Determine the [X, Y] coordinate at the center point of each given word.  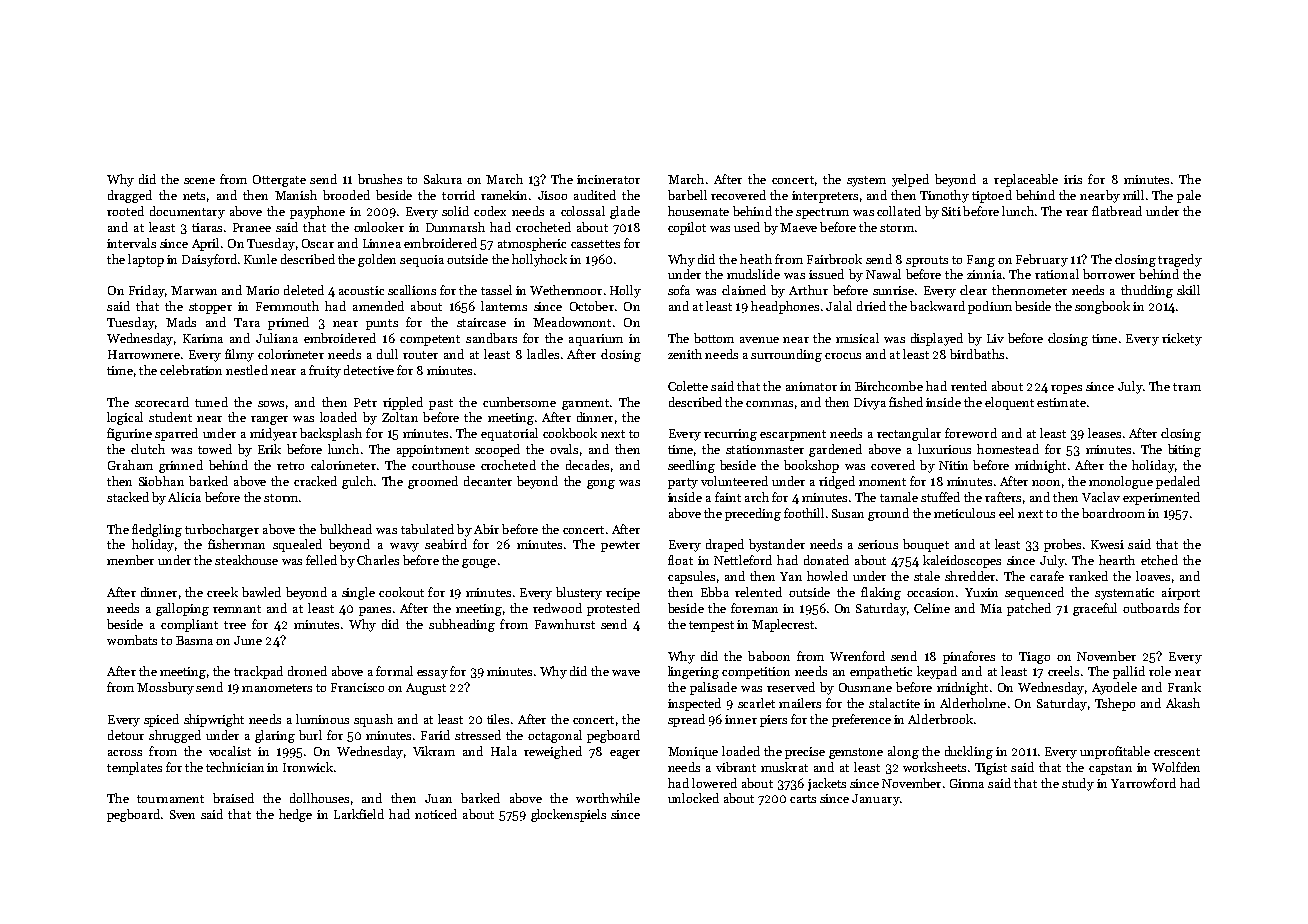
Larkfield [359, 814]
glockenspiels [568, 815]
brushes [380, 179]
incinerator [608, 179]
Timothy [944, 196]
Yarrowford [1143, 783]
